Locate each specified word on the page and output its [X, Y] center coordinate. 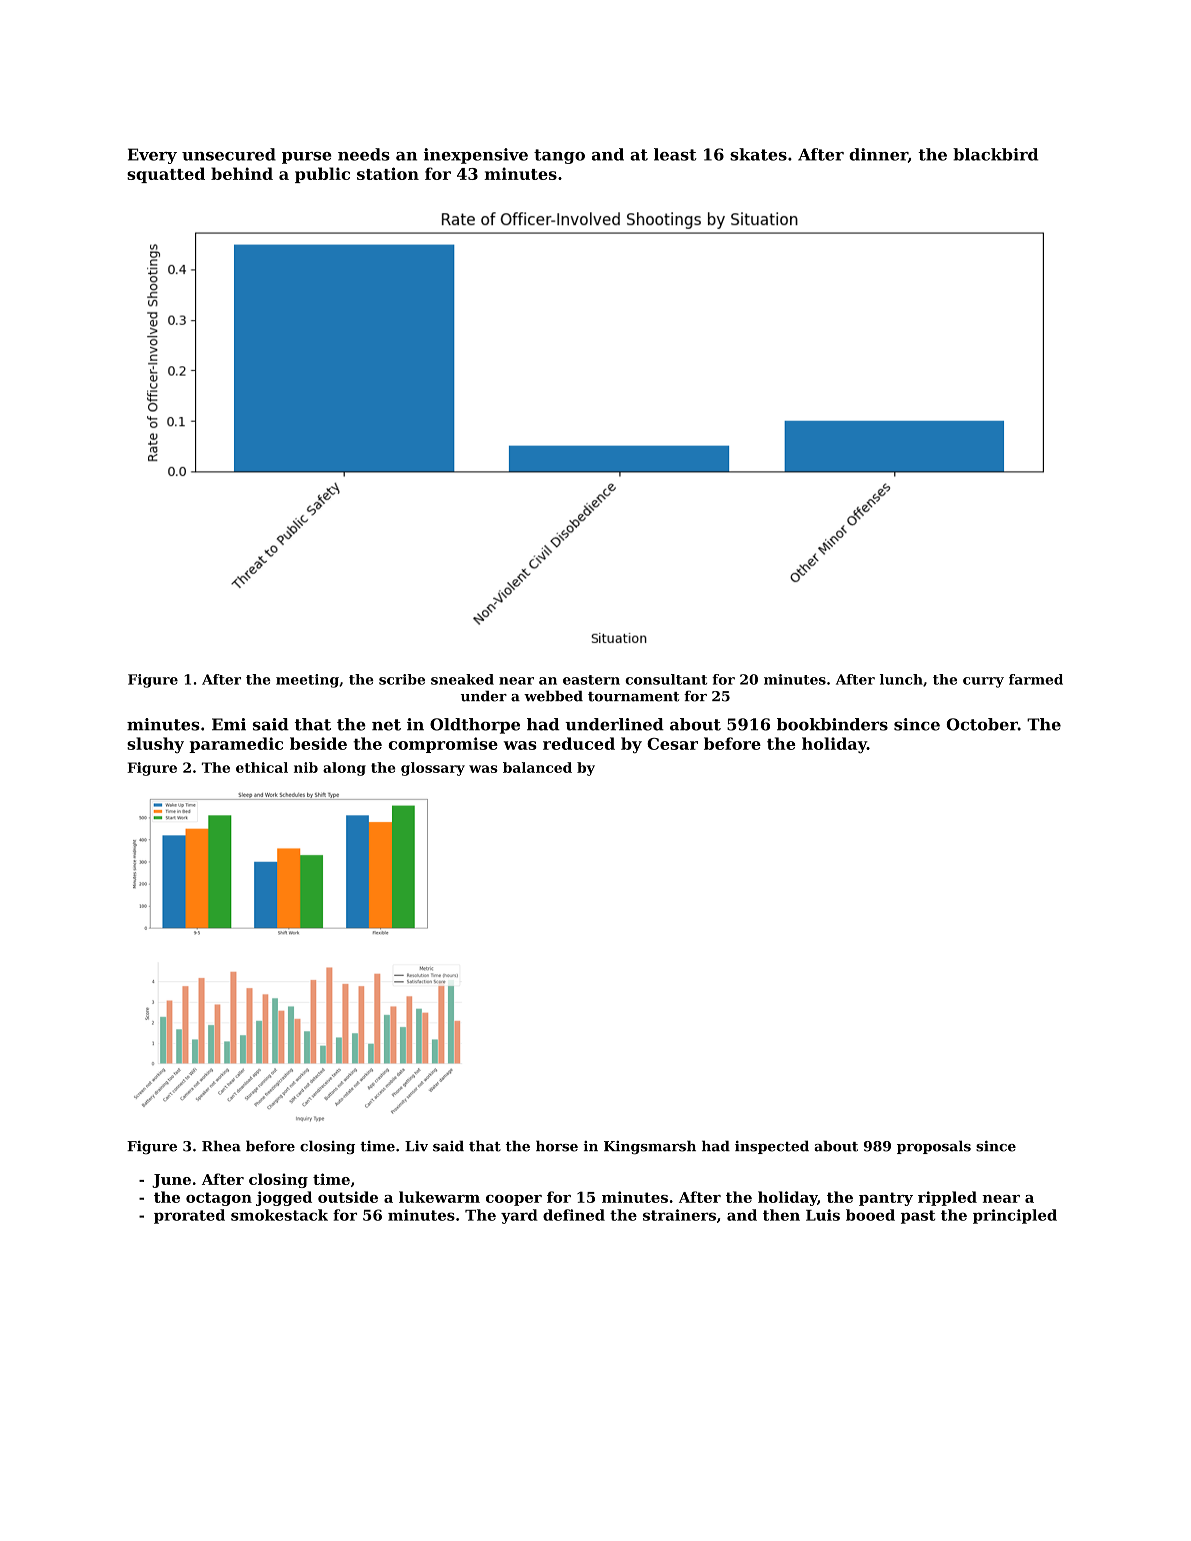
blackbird [995, 154]
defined [574, 1215]
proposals [934, 1147]
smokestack [279, 1215]
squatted [166, 175]
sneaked [462, 679]
